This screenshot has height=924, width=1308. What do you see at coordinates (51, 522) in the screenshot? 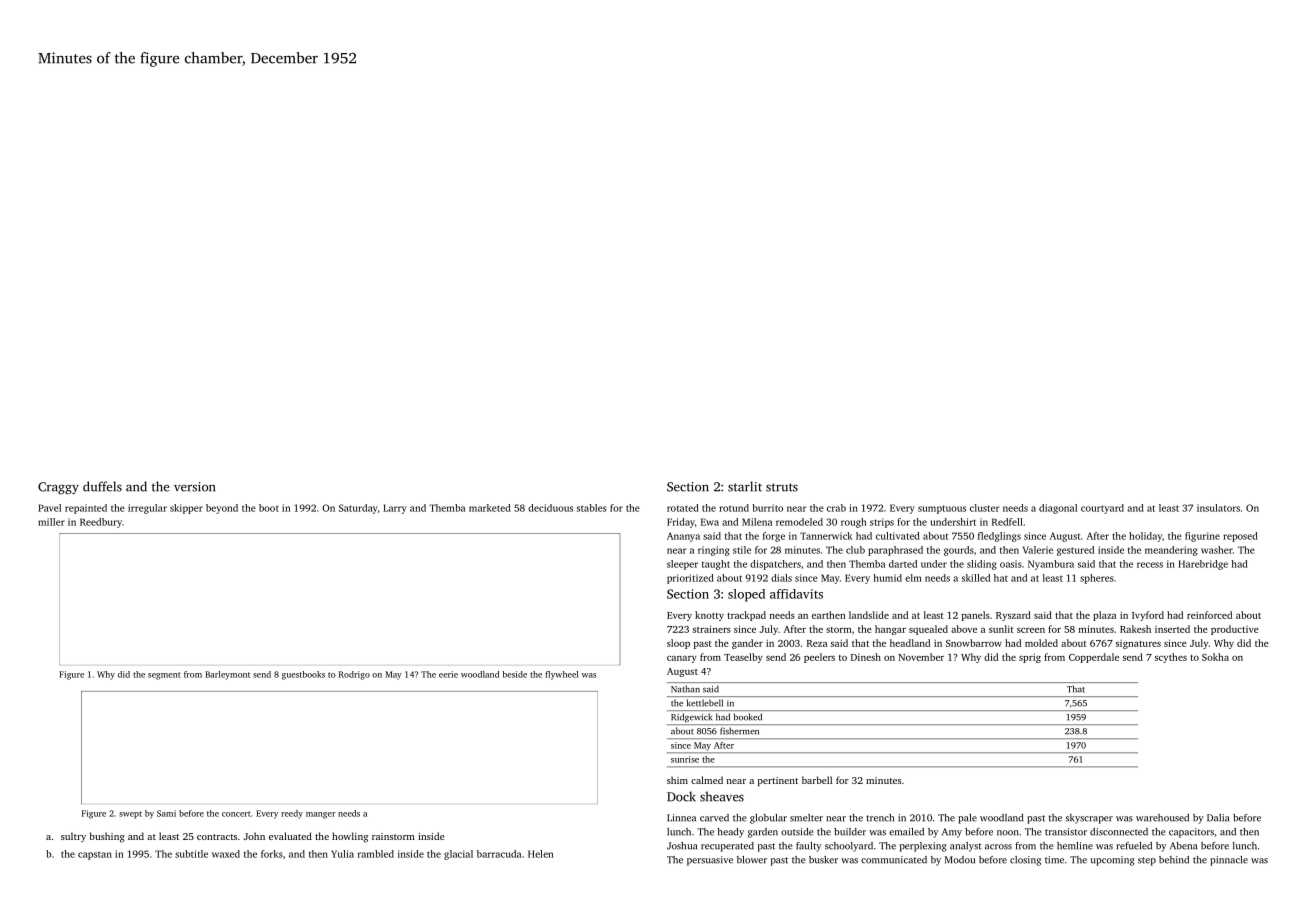
I see `miller` at bounding box center [51, 522].
